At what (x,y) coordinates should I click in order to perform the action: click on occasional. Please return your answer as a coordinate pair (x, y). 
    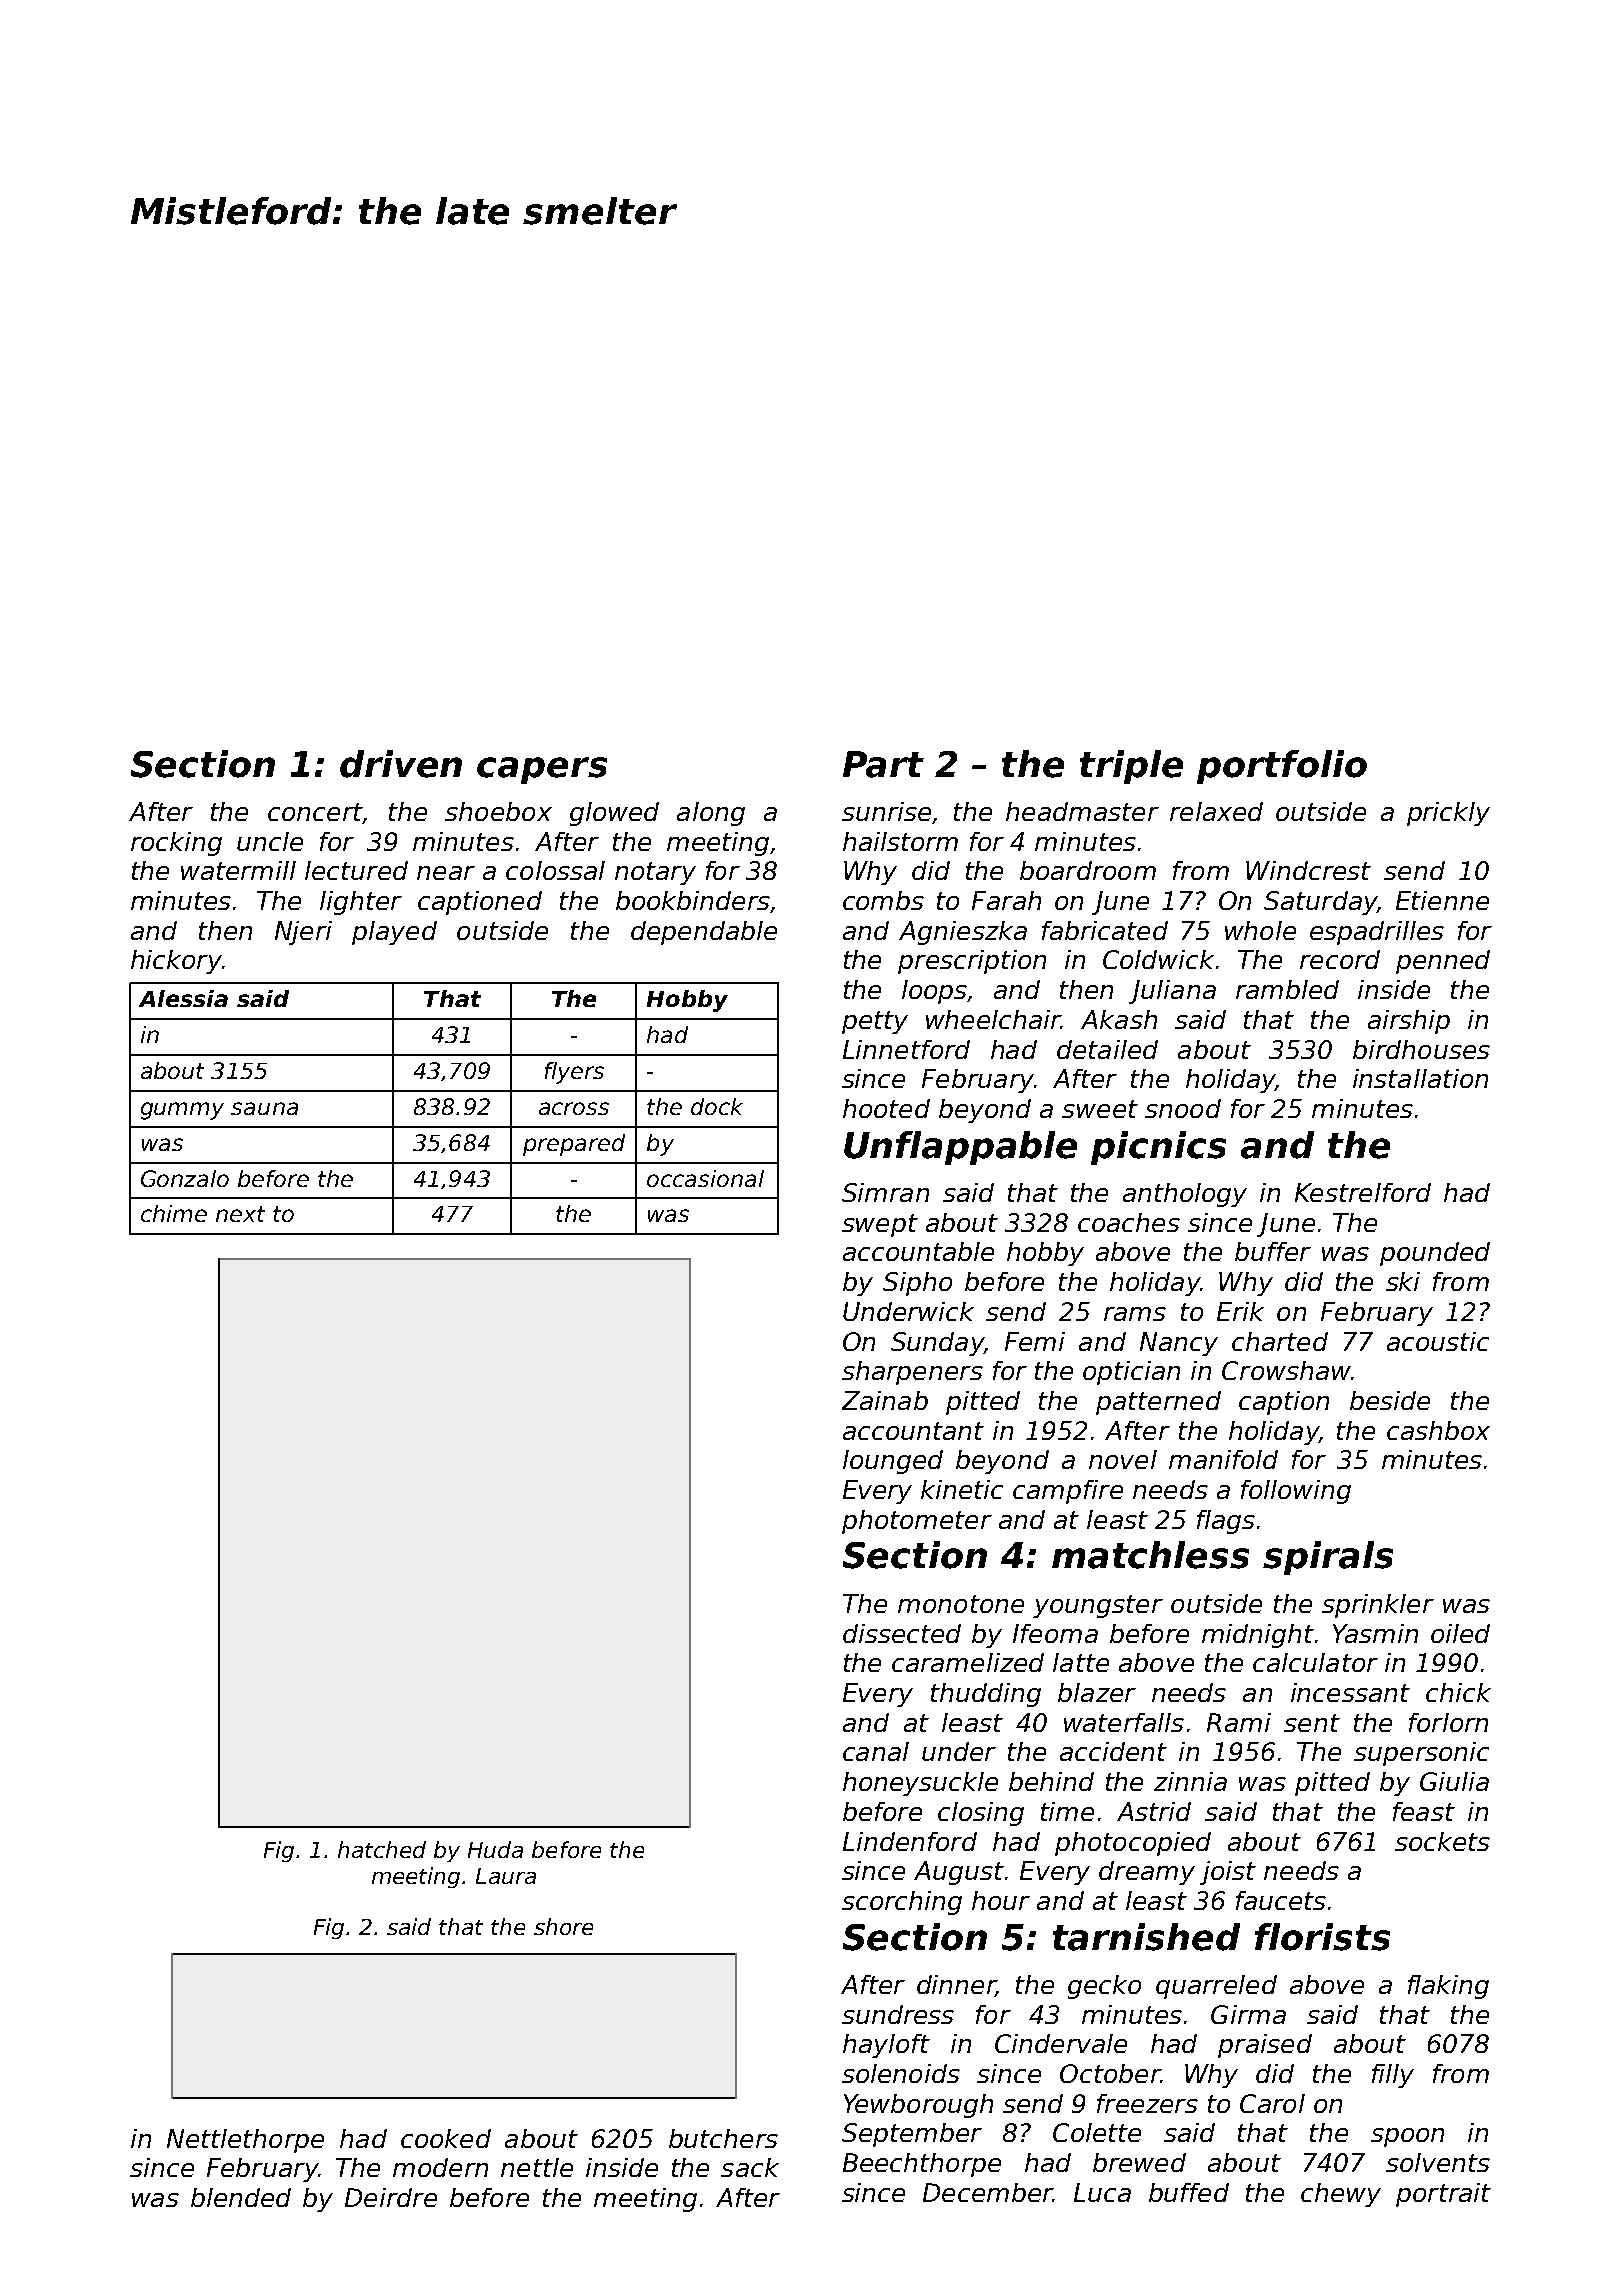
    Looking at the image, I should click on (705, 1178).
